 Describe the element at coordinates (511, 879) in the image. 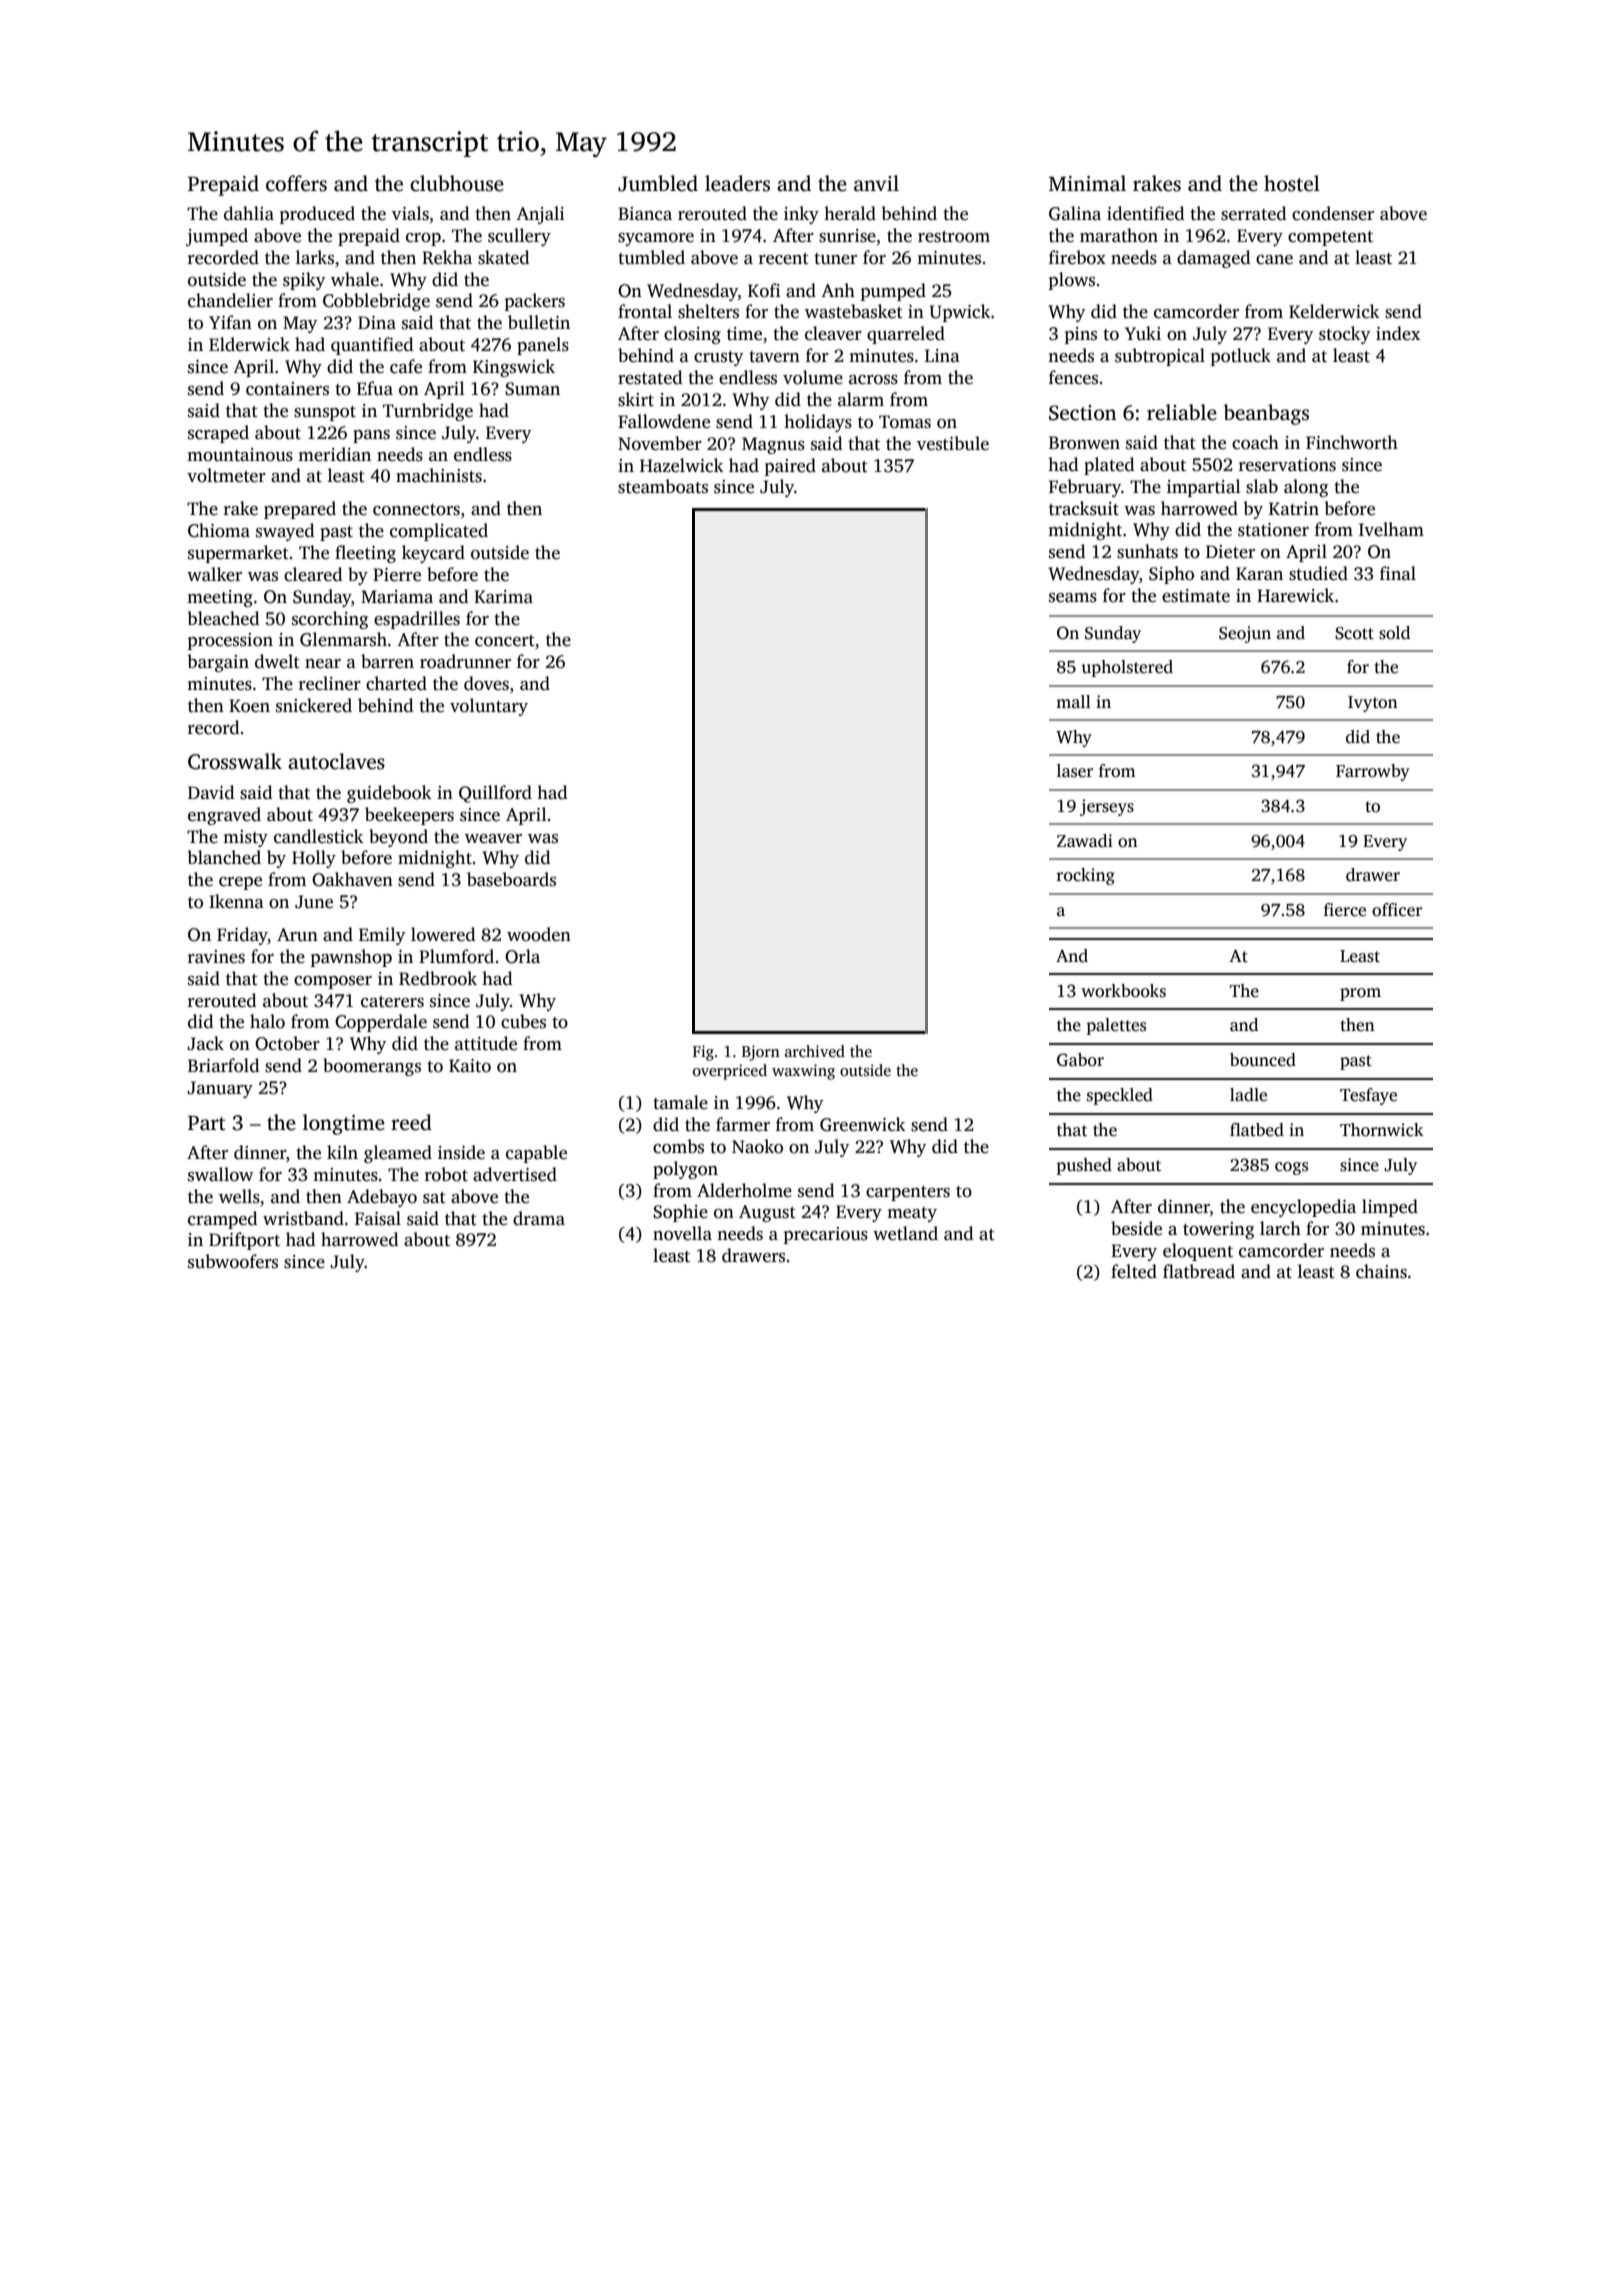

I see `baseboards` at that location.
